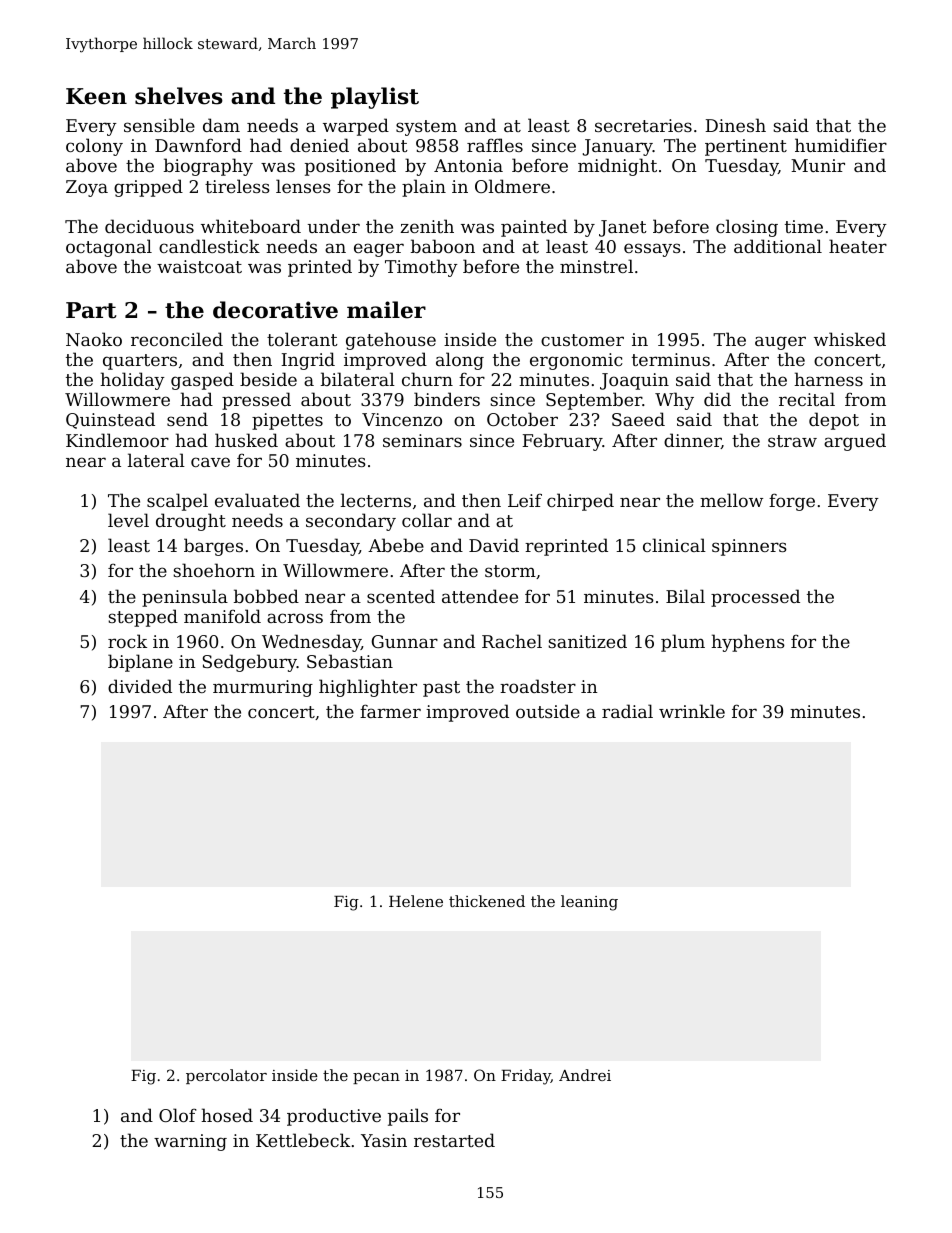 The image size is (952, 1233). I want to click on raffles, so click(495, 145).
